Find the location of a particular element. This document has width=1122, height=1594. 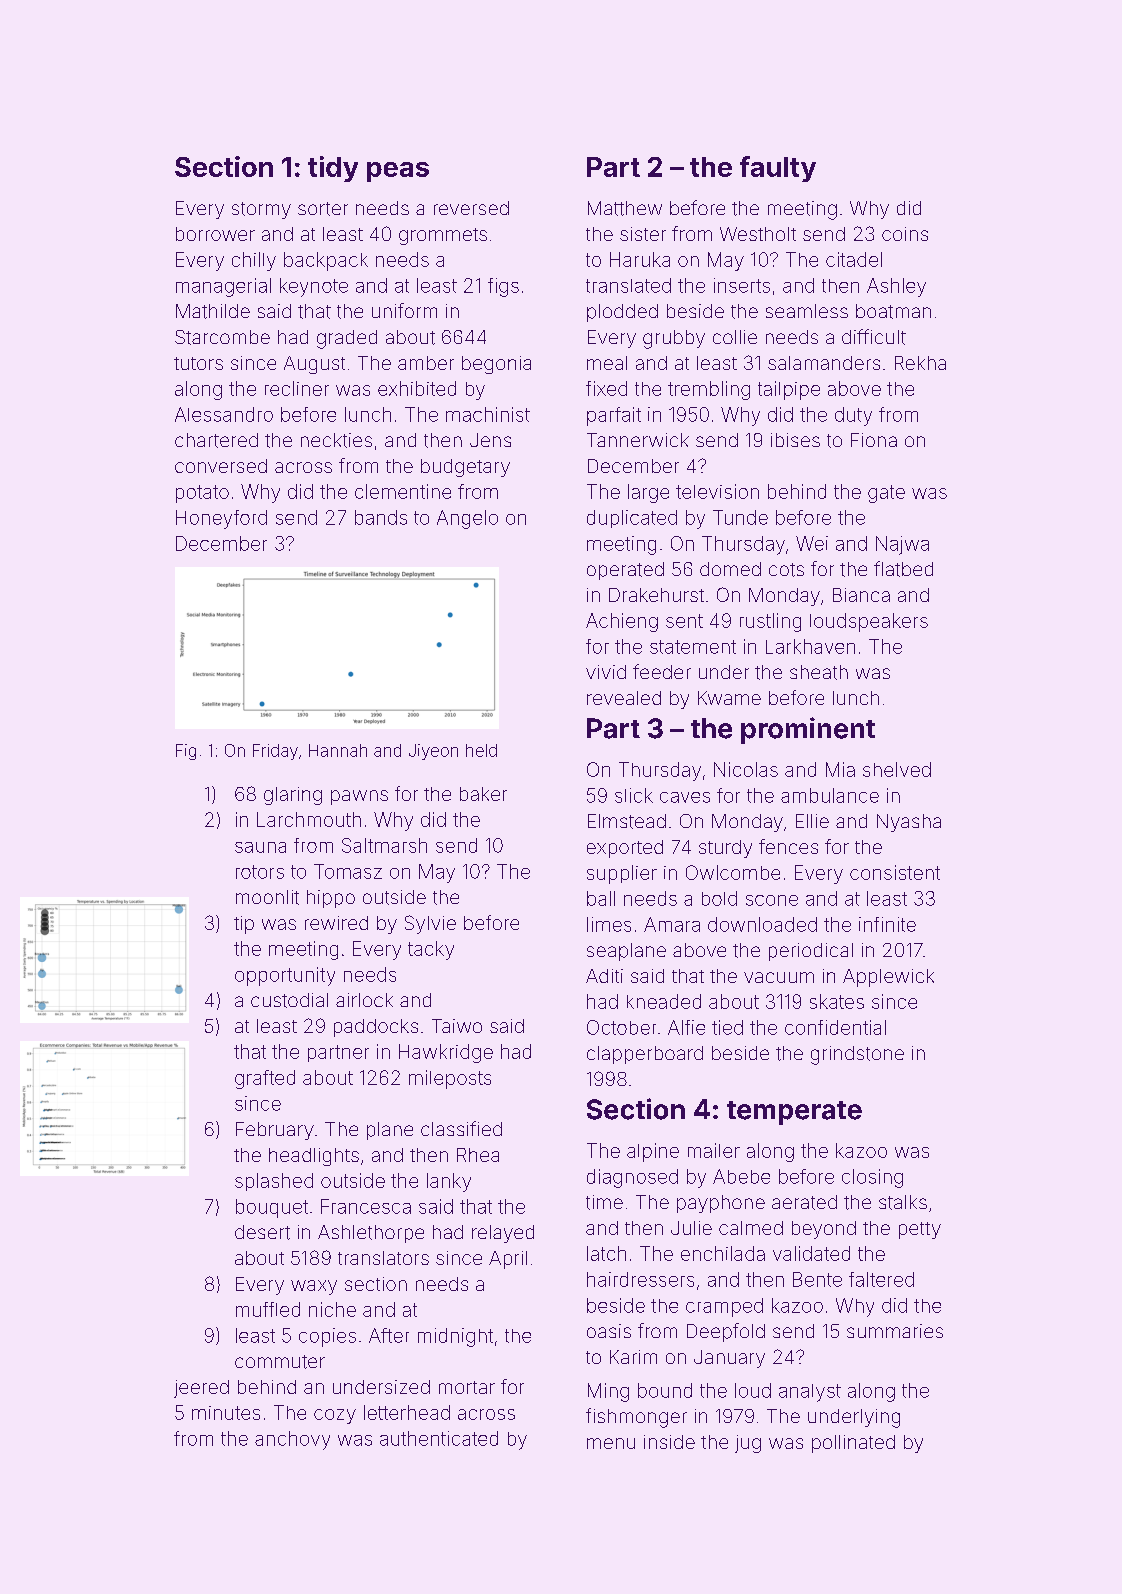

glaring is located at coordinates (293, 796).
